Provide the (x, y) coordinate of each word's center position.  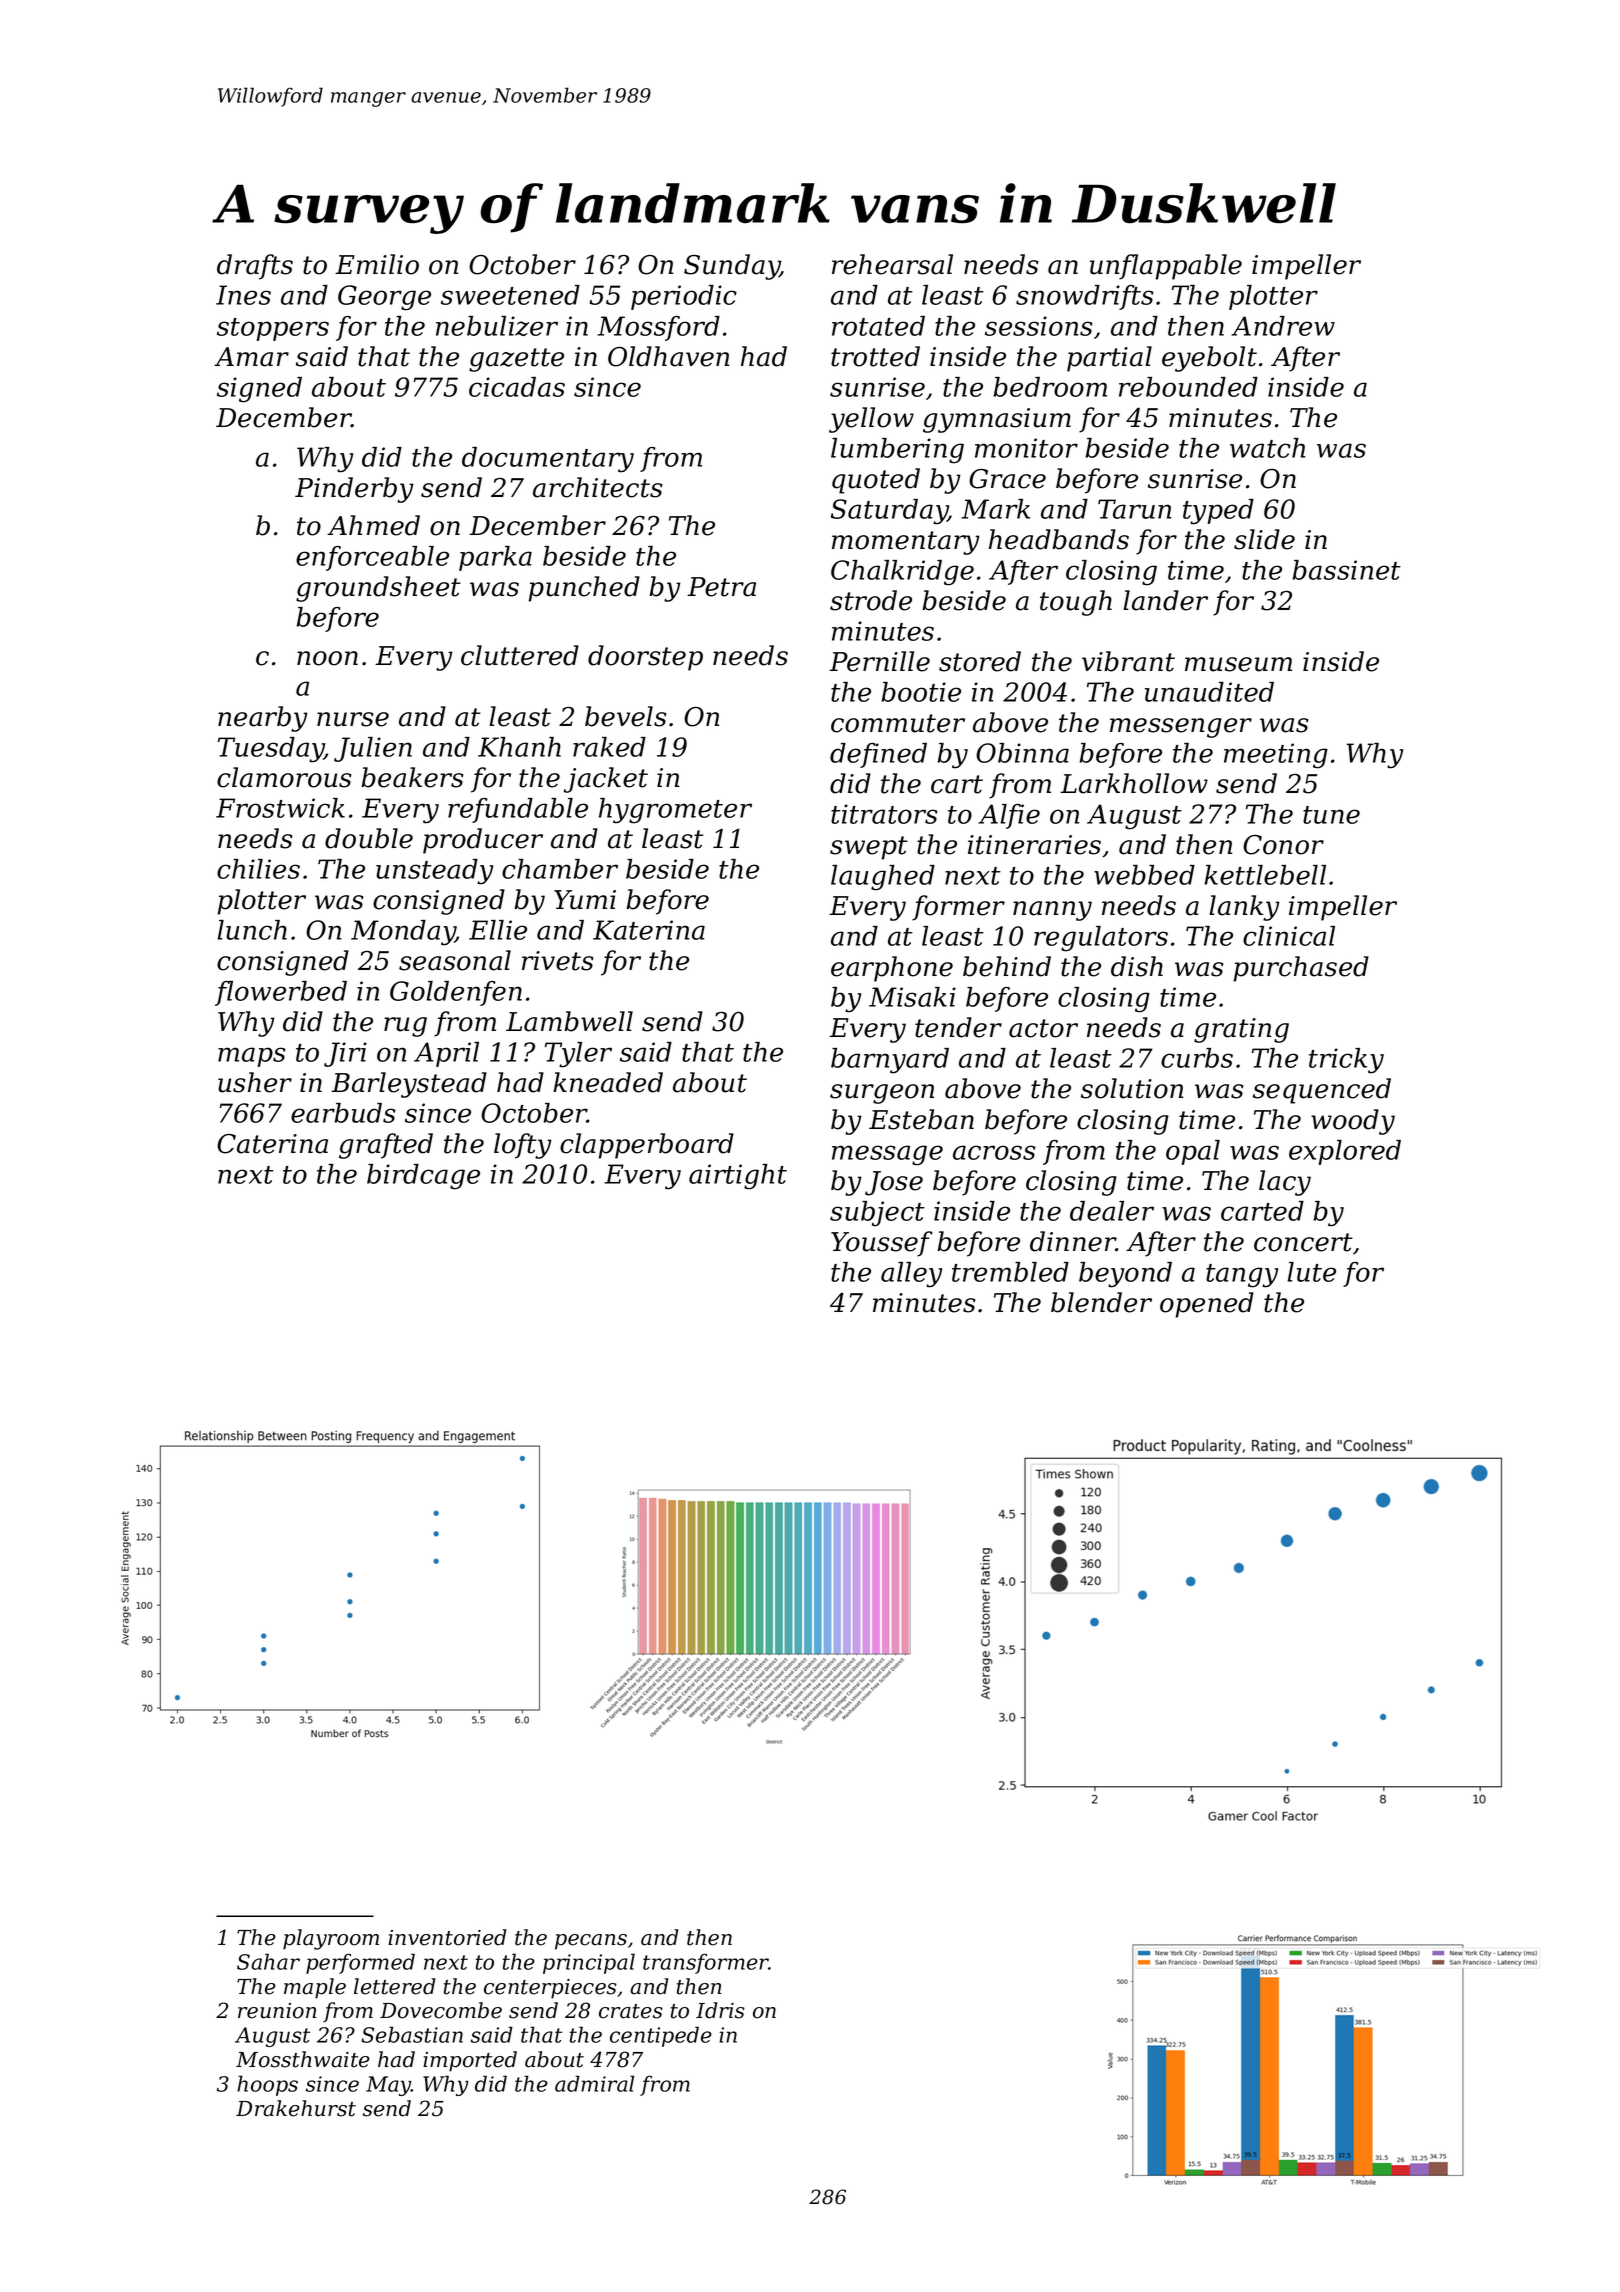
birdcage (423, 1177)
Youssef (882, 1244)
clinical (1289, 936)
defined (878, 755)
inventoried (447, 1937)
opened (1207, 1305)
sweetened (510, 295)
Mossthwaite (303, 2059)
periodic (684, 297)
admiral (594, 2083)
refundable (518, 810)
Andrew (1283, 326)
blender (1101, 1302)
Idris (720, 2010)
